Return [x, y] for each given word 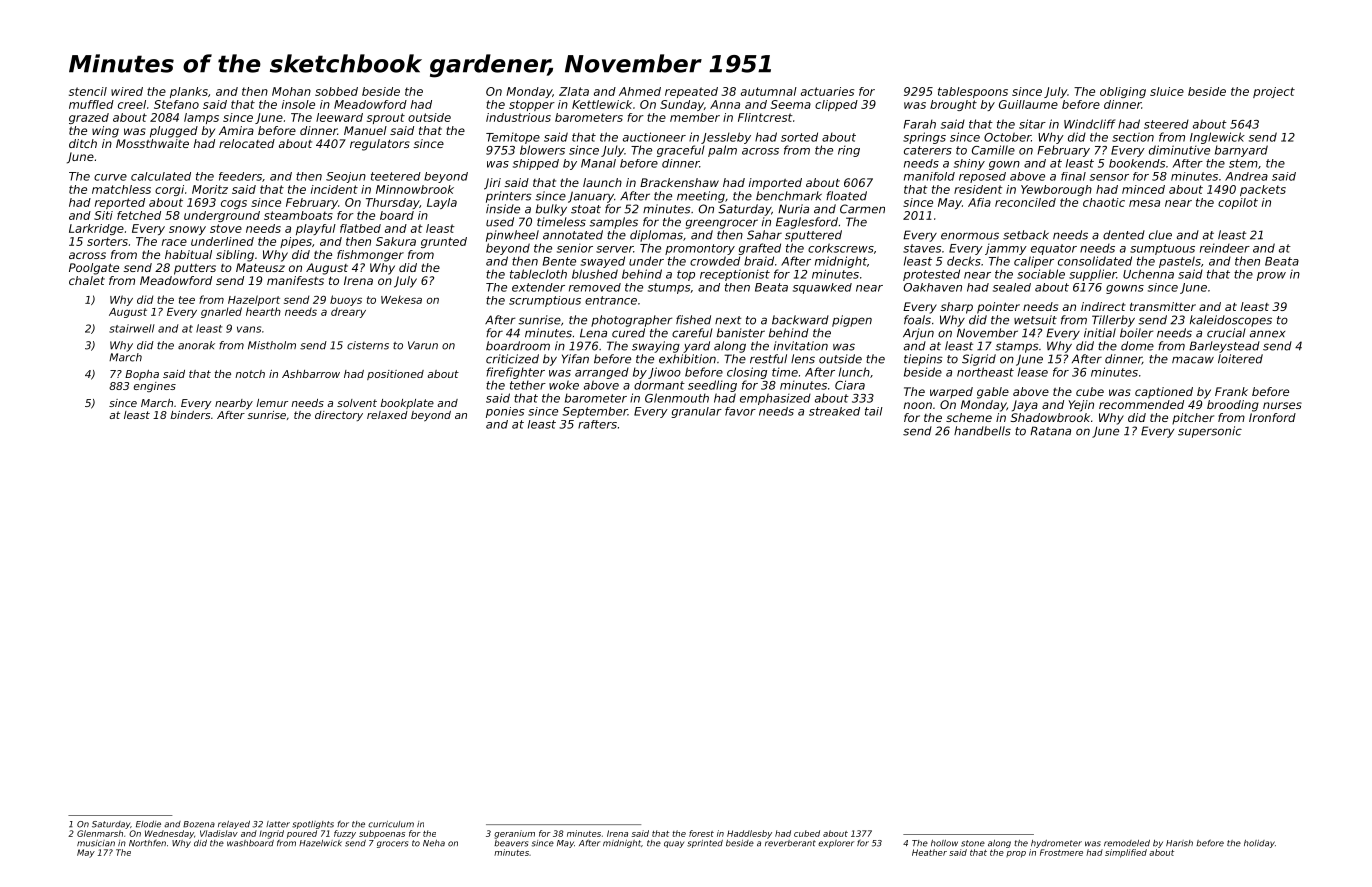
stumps [669, 288]
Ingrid [271, 834]
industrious [518, 117]
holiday [1259, 844]
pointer [998, 308]
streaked [834, 411]
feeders [240, 176]
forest [701, 833]
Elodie [148, 824]
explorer [836, 844]
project [1274, 92]
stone [973, 843]
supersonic [1210, 432]
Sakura [396, 241]
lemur [272, 403]
